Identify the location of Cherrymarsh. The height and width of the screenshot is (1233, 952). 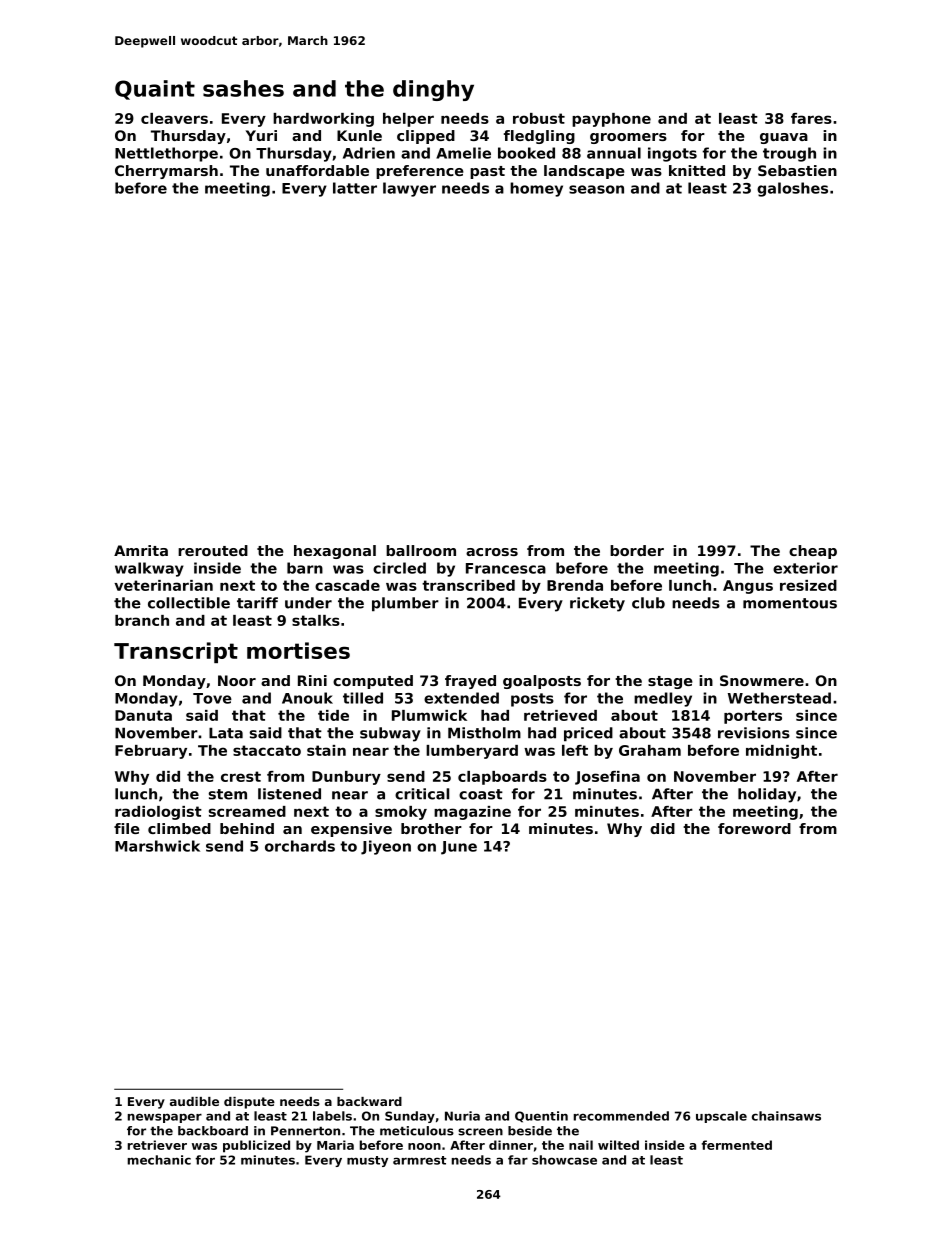
(166, 172).
